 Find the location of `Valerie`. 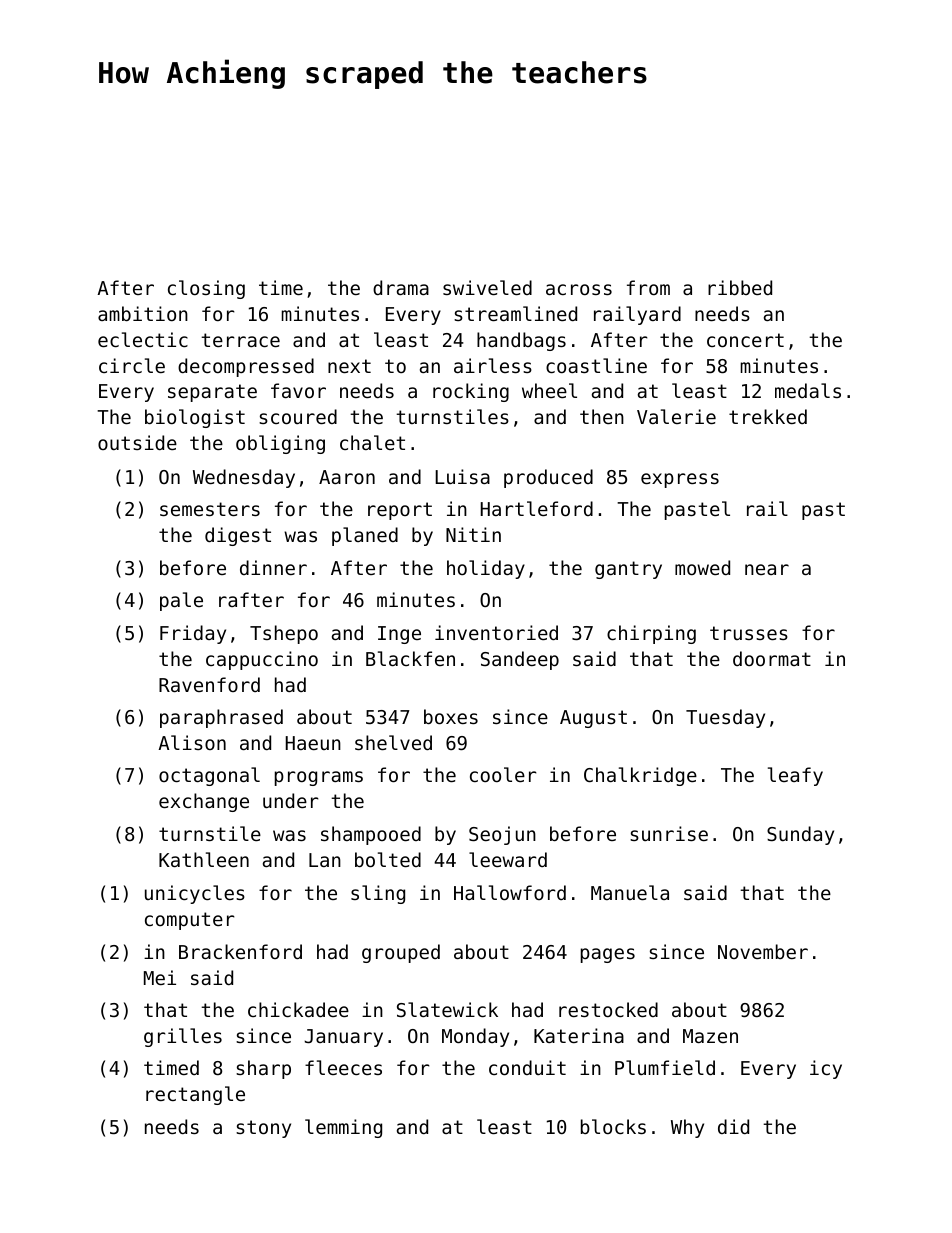

Valerie is located at coordinates (676, 416).
